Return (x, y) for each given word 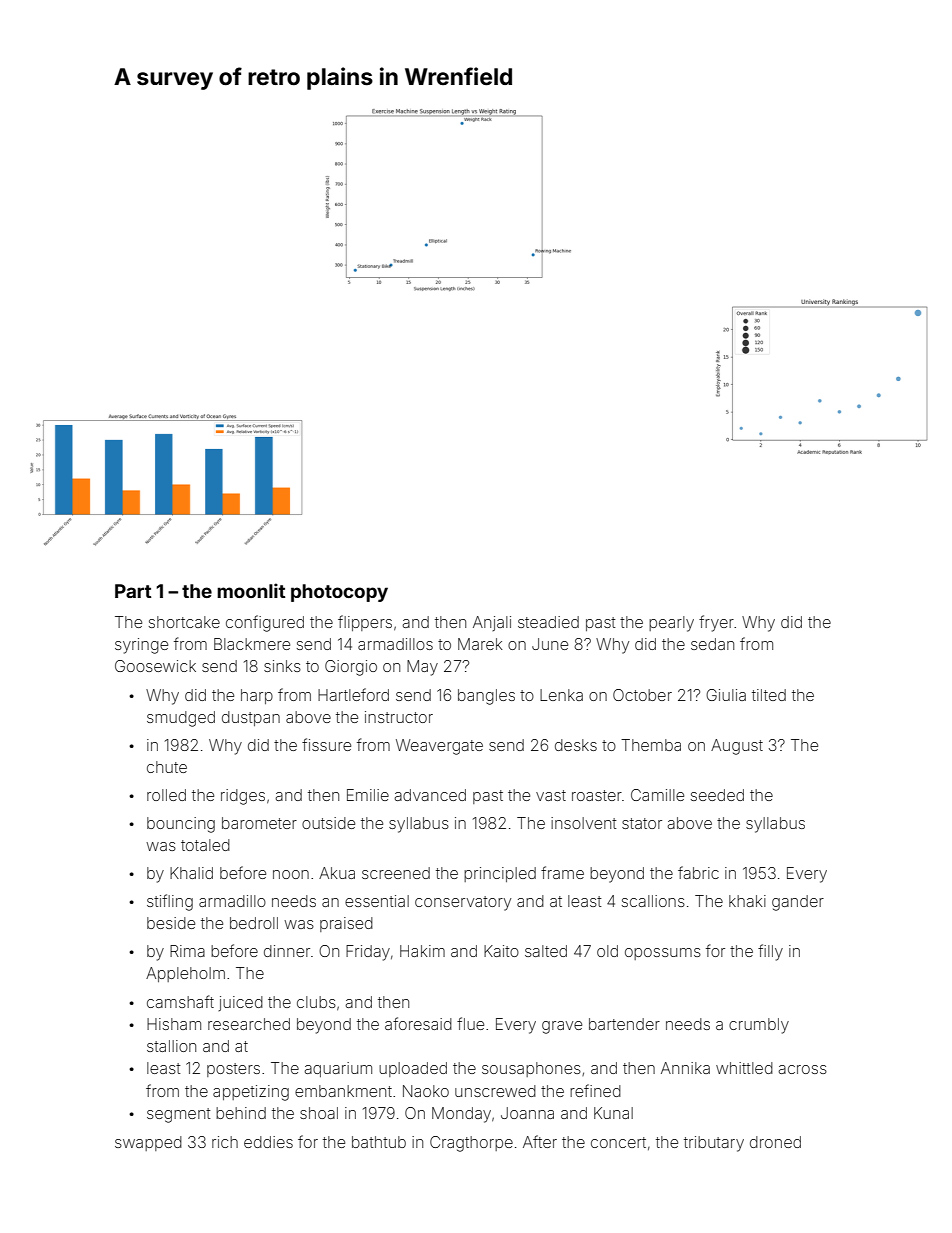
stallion (171, 1046)
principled (500, 874)
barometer (259, 823)
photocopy (339, 593)
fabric (698, 872)
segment (179, 1115)
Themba (651, 745)
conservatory (463, 903)
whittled (744, 1068)
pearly (671, 624)
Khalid (191, 873)
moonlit (251, 590)
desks (576, 745)
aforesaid (418, 1023)
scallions (653, 901)
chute (167, 767)
